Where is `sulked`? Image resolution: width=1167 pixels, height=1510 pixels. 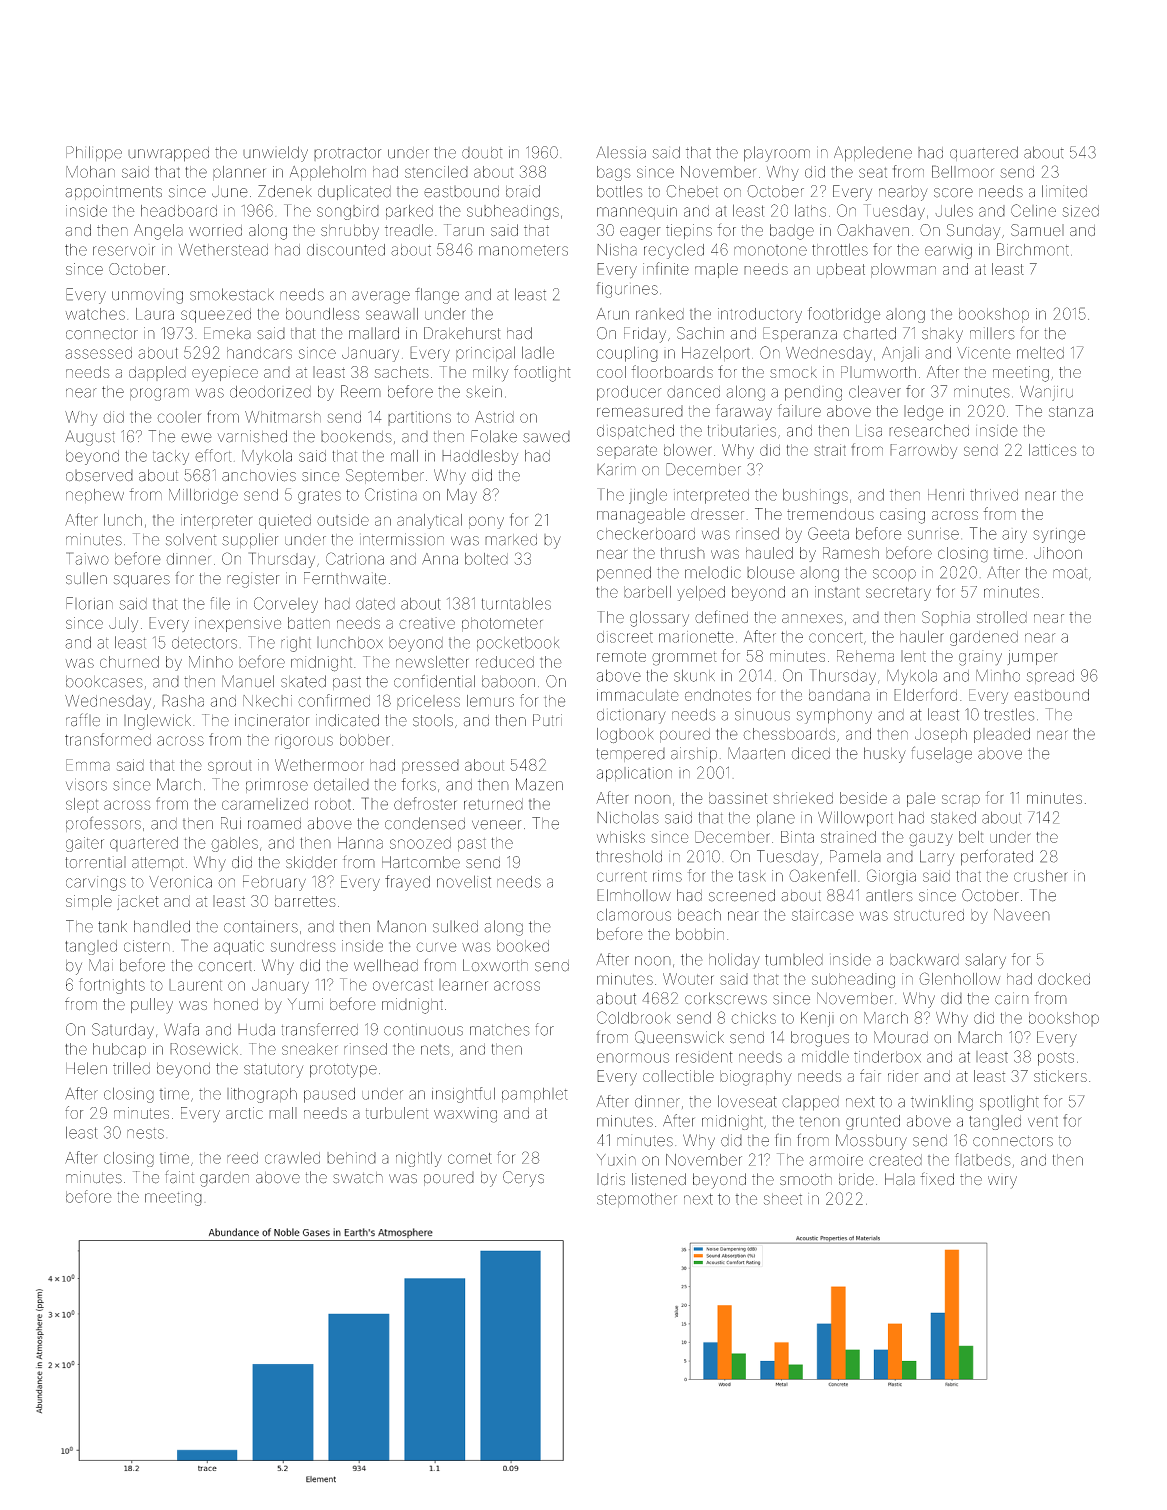
sulked is located at coordinates (455, 926).
